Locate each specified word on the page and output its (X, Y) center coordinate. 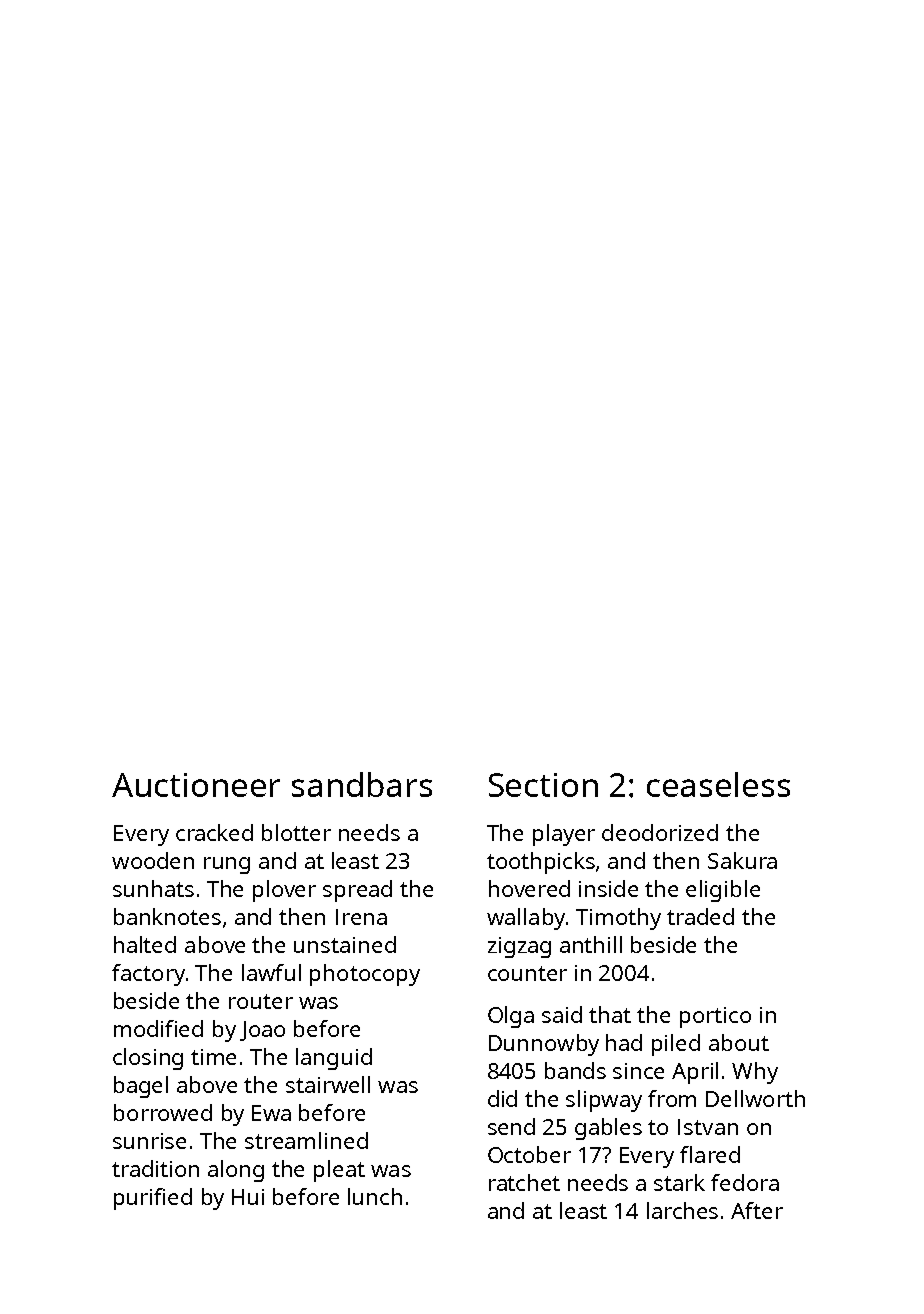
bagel (141, 1087)
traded (700, 916)
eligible (723, 891)
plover (284, 891)
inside (608, 888)
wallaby (526, 919)
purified (153, 1199)
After (757, 1210)
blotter (296, 832)
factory (148, 975)
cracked (214, 832)
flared (710, 1154)
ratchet (524, 1182)
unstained (345, 944)
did (502, 1098)
